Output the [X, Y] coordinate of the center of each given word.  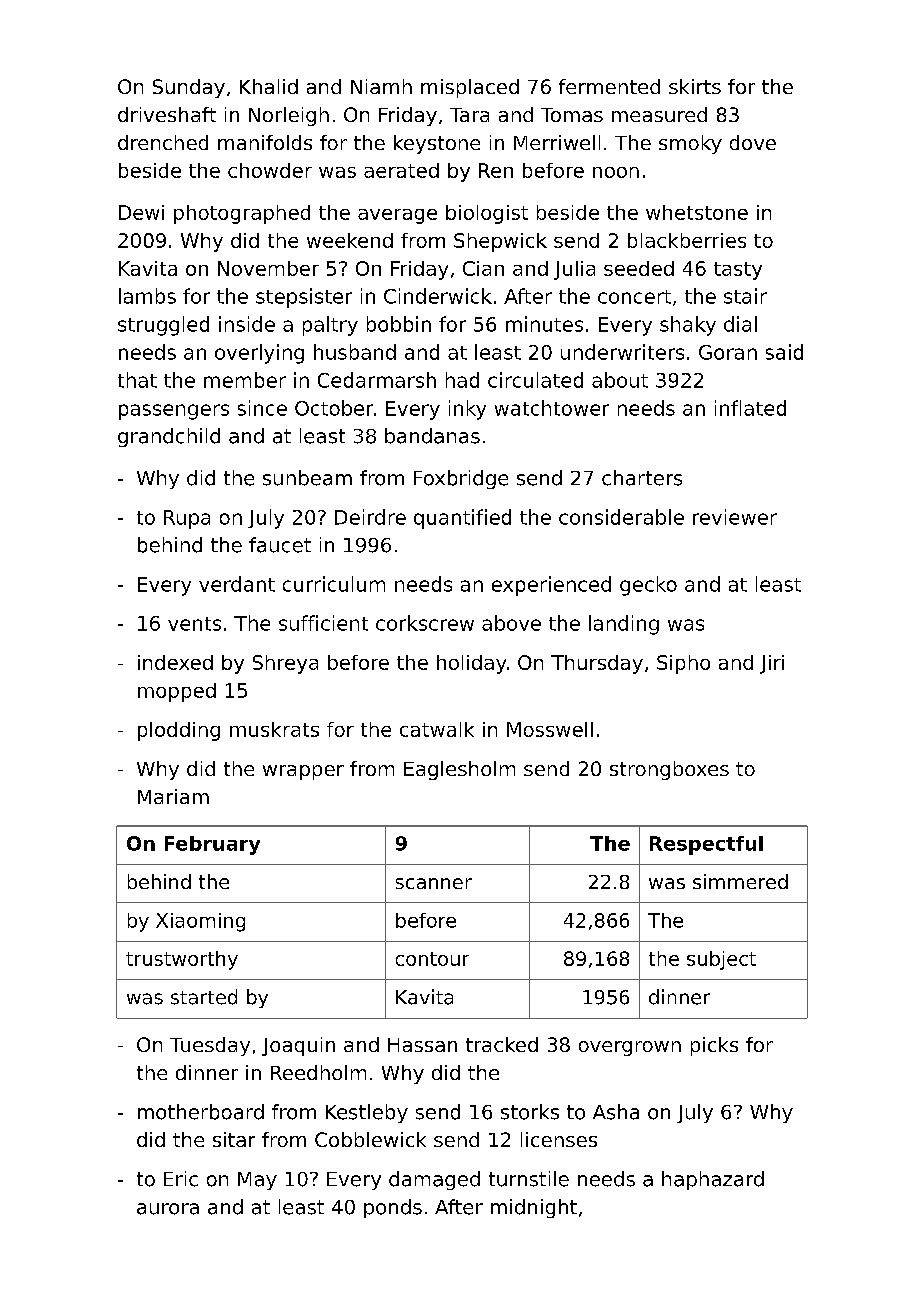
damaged [434, 1180]
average [397, 216]
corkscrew [425, 623]
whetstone [697, 212]
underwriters [622, 352]
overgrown [630, 1048]
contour [432, 959]
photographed [242, 214]
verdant [237, 584]
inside [247, 324]
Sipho [683, 664]
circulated [535, 380]
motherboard [201, 1112]
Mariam [173, 796]
